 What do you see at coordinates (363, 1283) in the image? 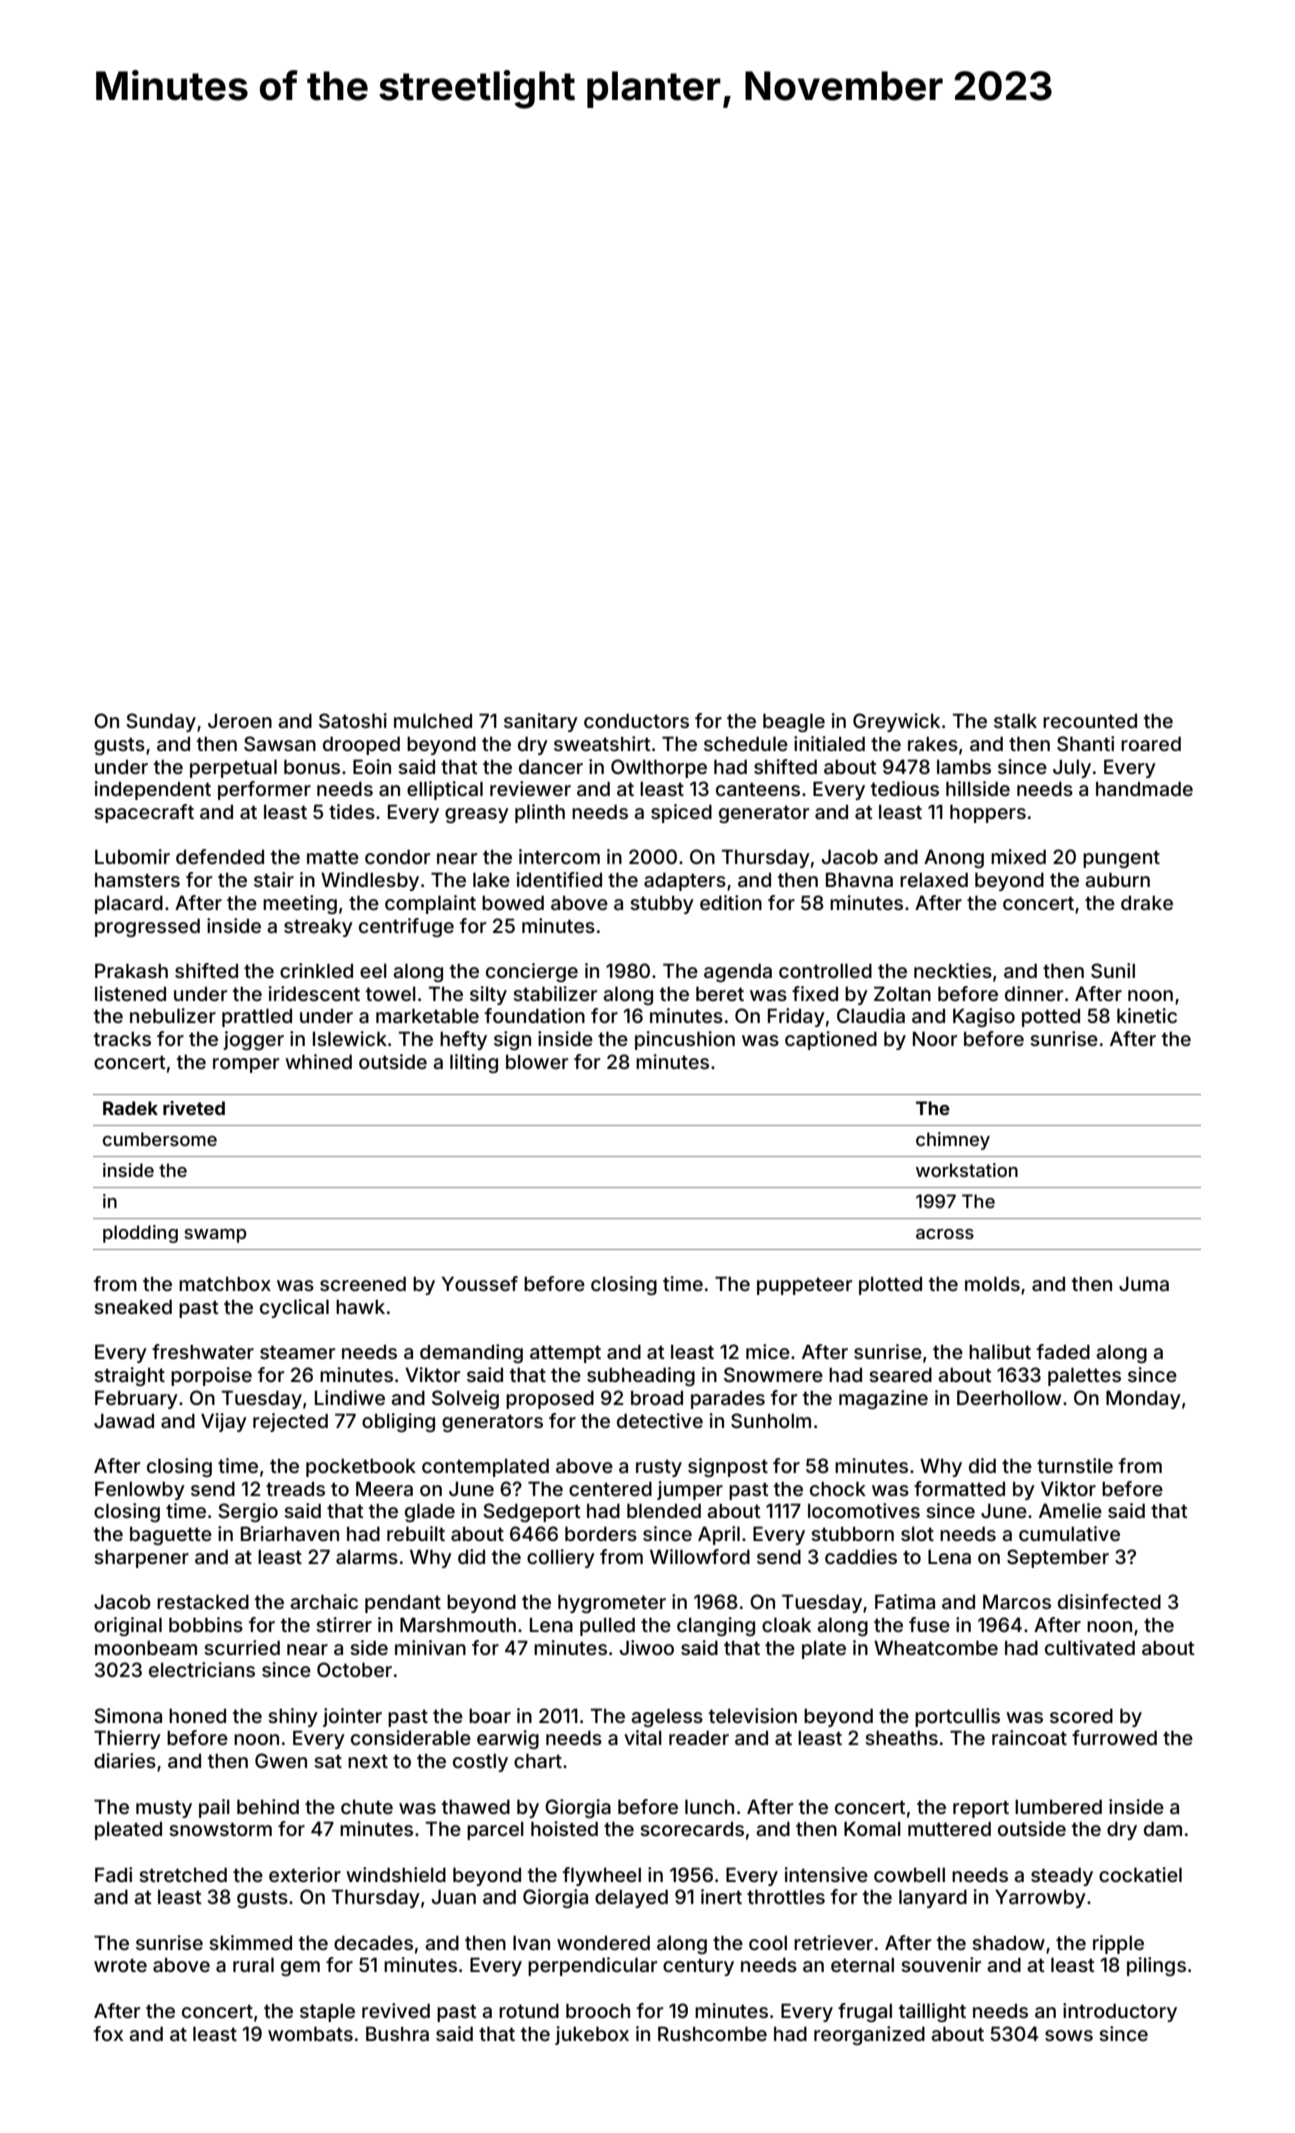
I see `screened` at bounding box center [363, 1283].
